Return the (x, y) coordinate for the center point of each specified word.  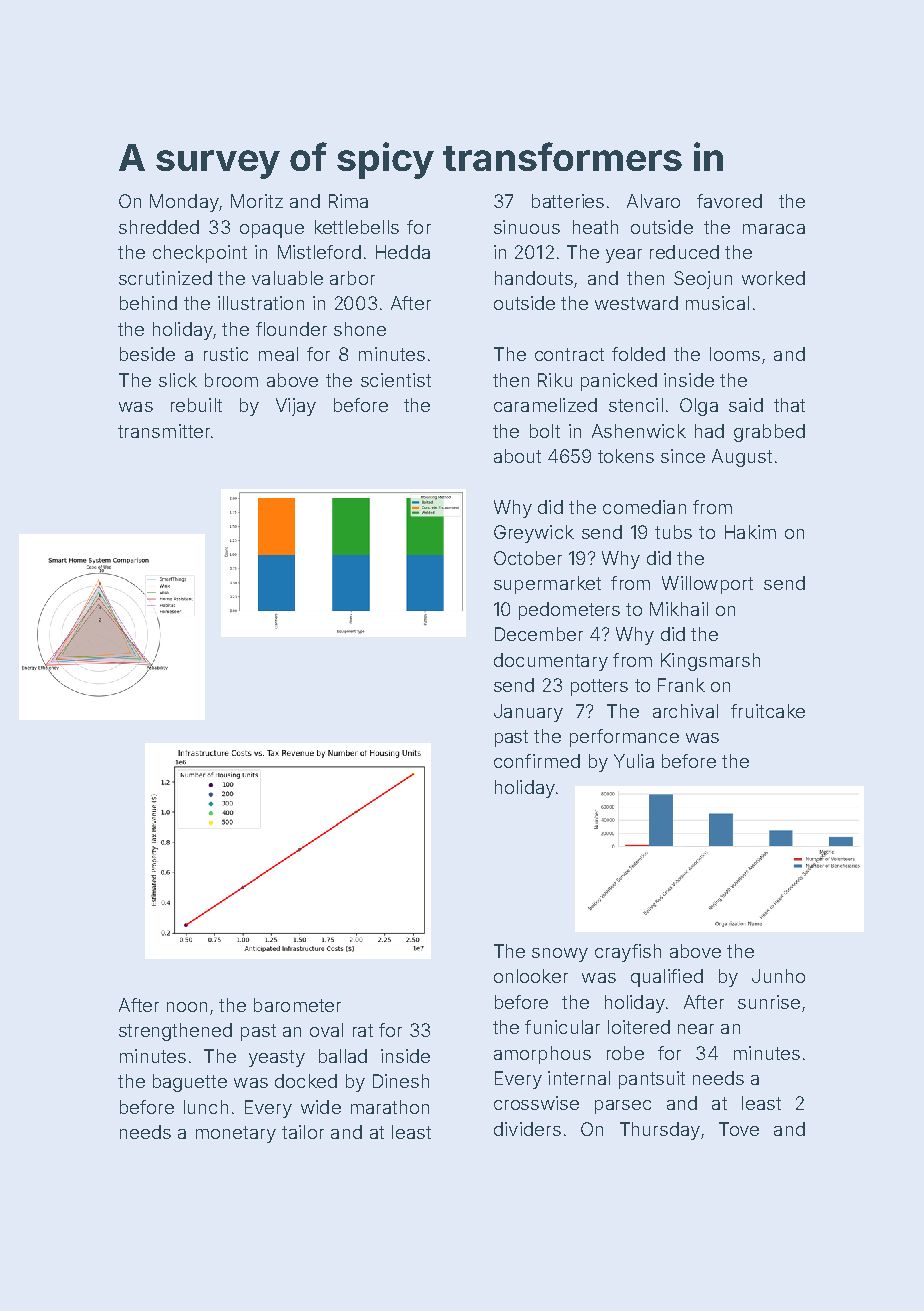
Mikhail (679, 609)
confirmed (537, 761)
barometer (297, 1005)
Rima (348, 201)
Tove (739, 1129)
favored (729, 201)
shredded (159, 227)
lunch (206, 1107)
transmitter (164, 431)
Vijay (296, 407)
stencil (636, 405)
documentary (551, 662)
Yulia (634, 761)
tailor (303, 1132)
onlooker (531, 976)
